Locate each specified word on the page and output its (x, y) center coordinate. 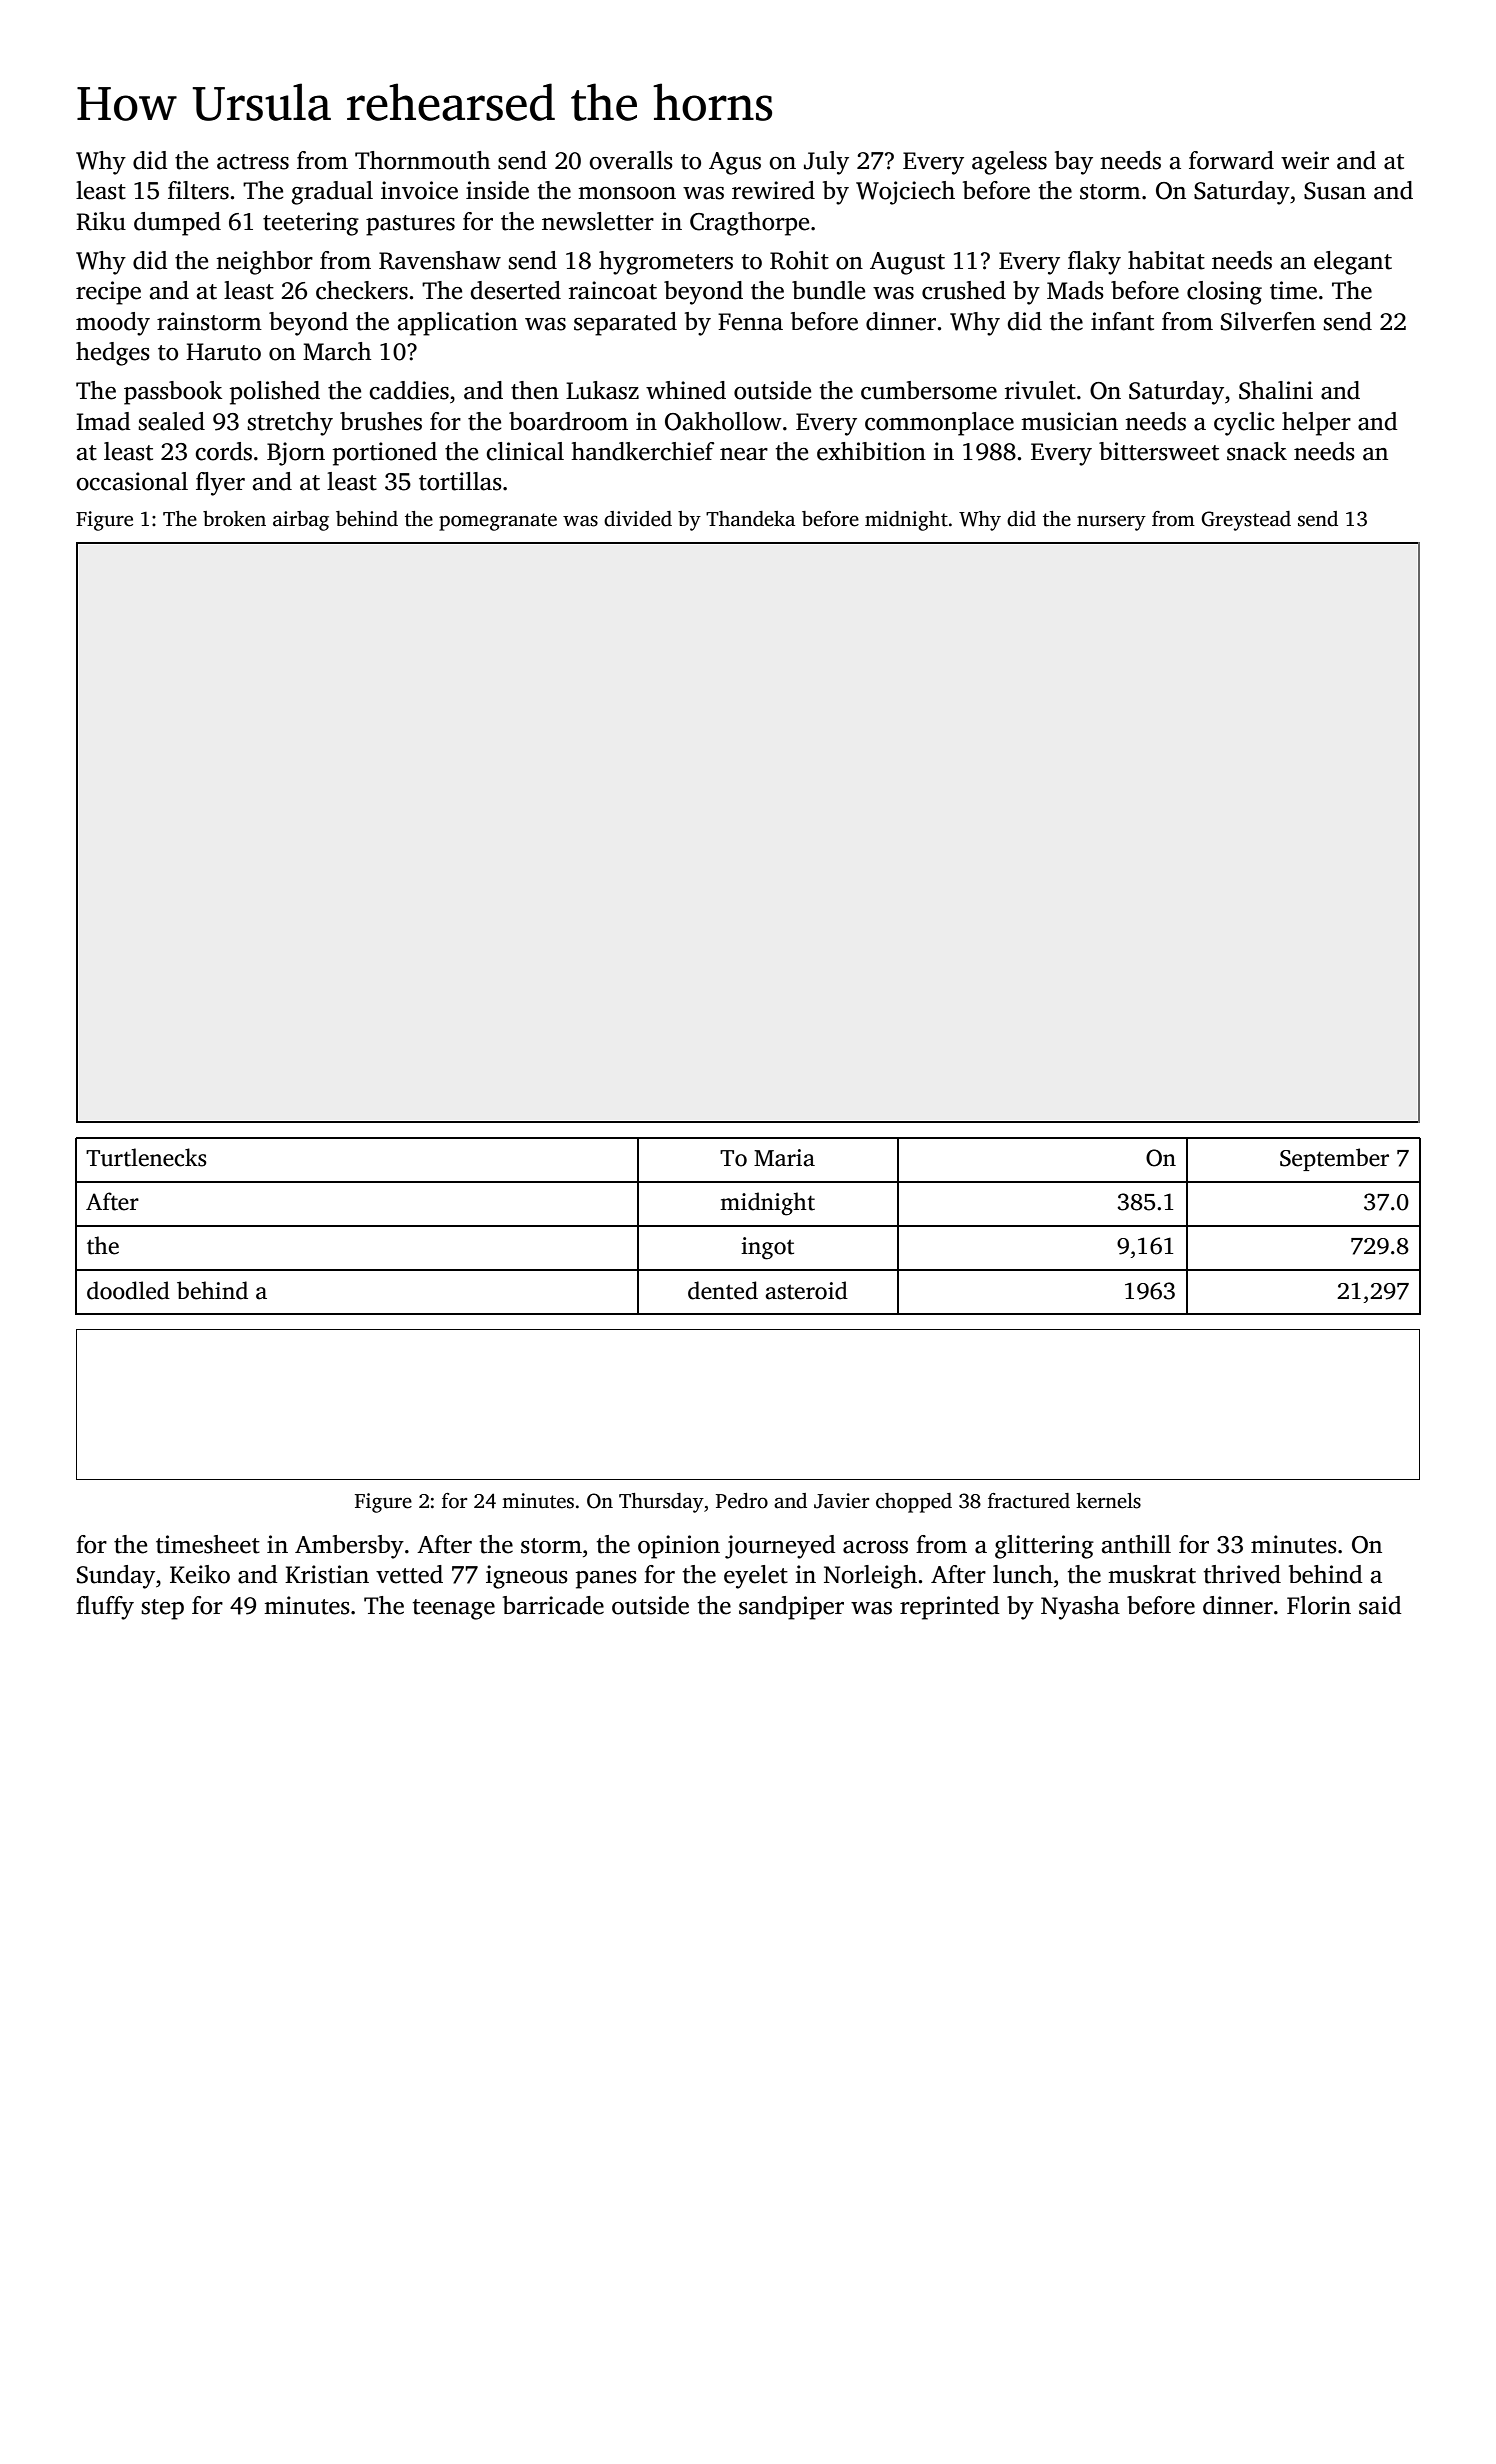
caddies (409, 390)
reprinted (950, 1608)
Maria (784, 1158)
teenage (454, 1609)
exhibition (871, 451)
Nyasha (1080, 1608)
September (1334, 1159)
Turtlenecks (146, 1157)
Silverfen (1268, 321)
